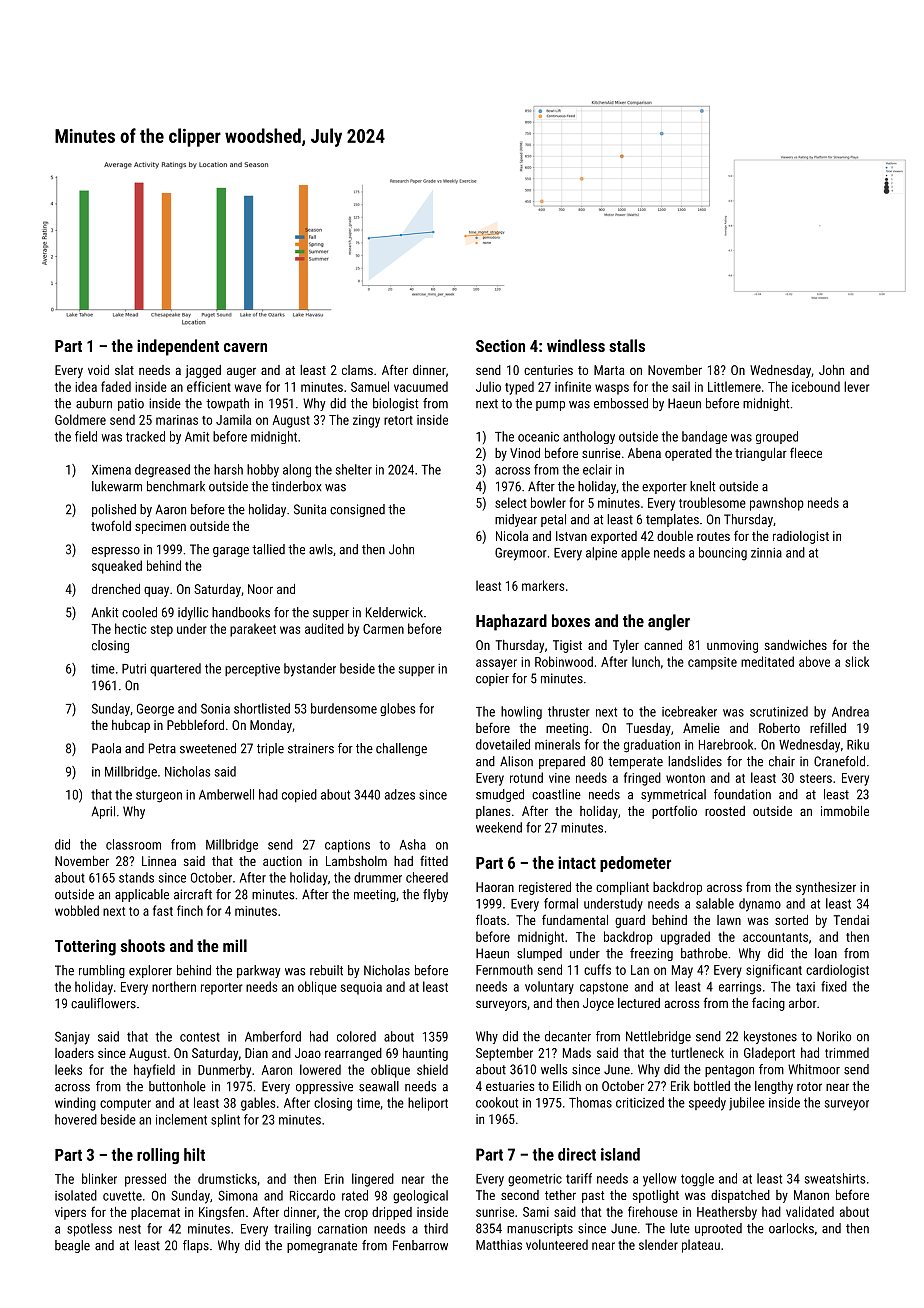 The width and height of the image is (924, 1308). What do you see at coordinates (576, 345) in the image?
I see `windless` at bounding box center [576, 345].
